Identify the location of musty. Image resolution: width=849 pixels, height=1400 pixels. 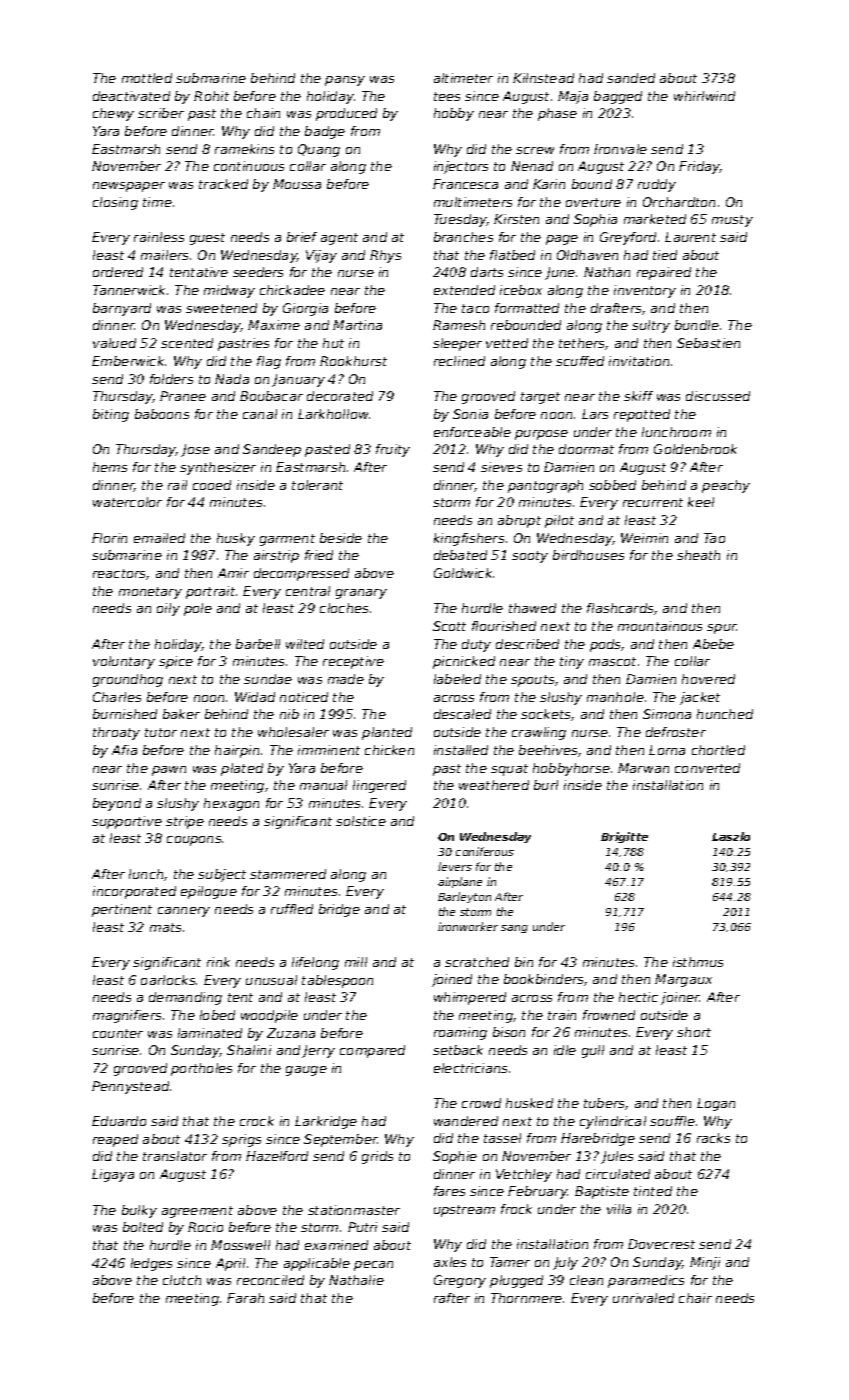
(732, 221).
